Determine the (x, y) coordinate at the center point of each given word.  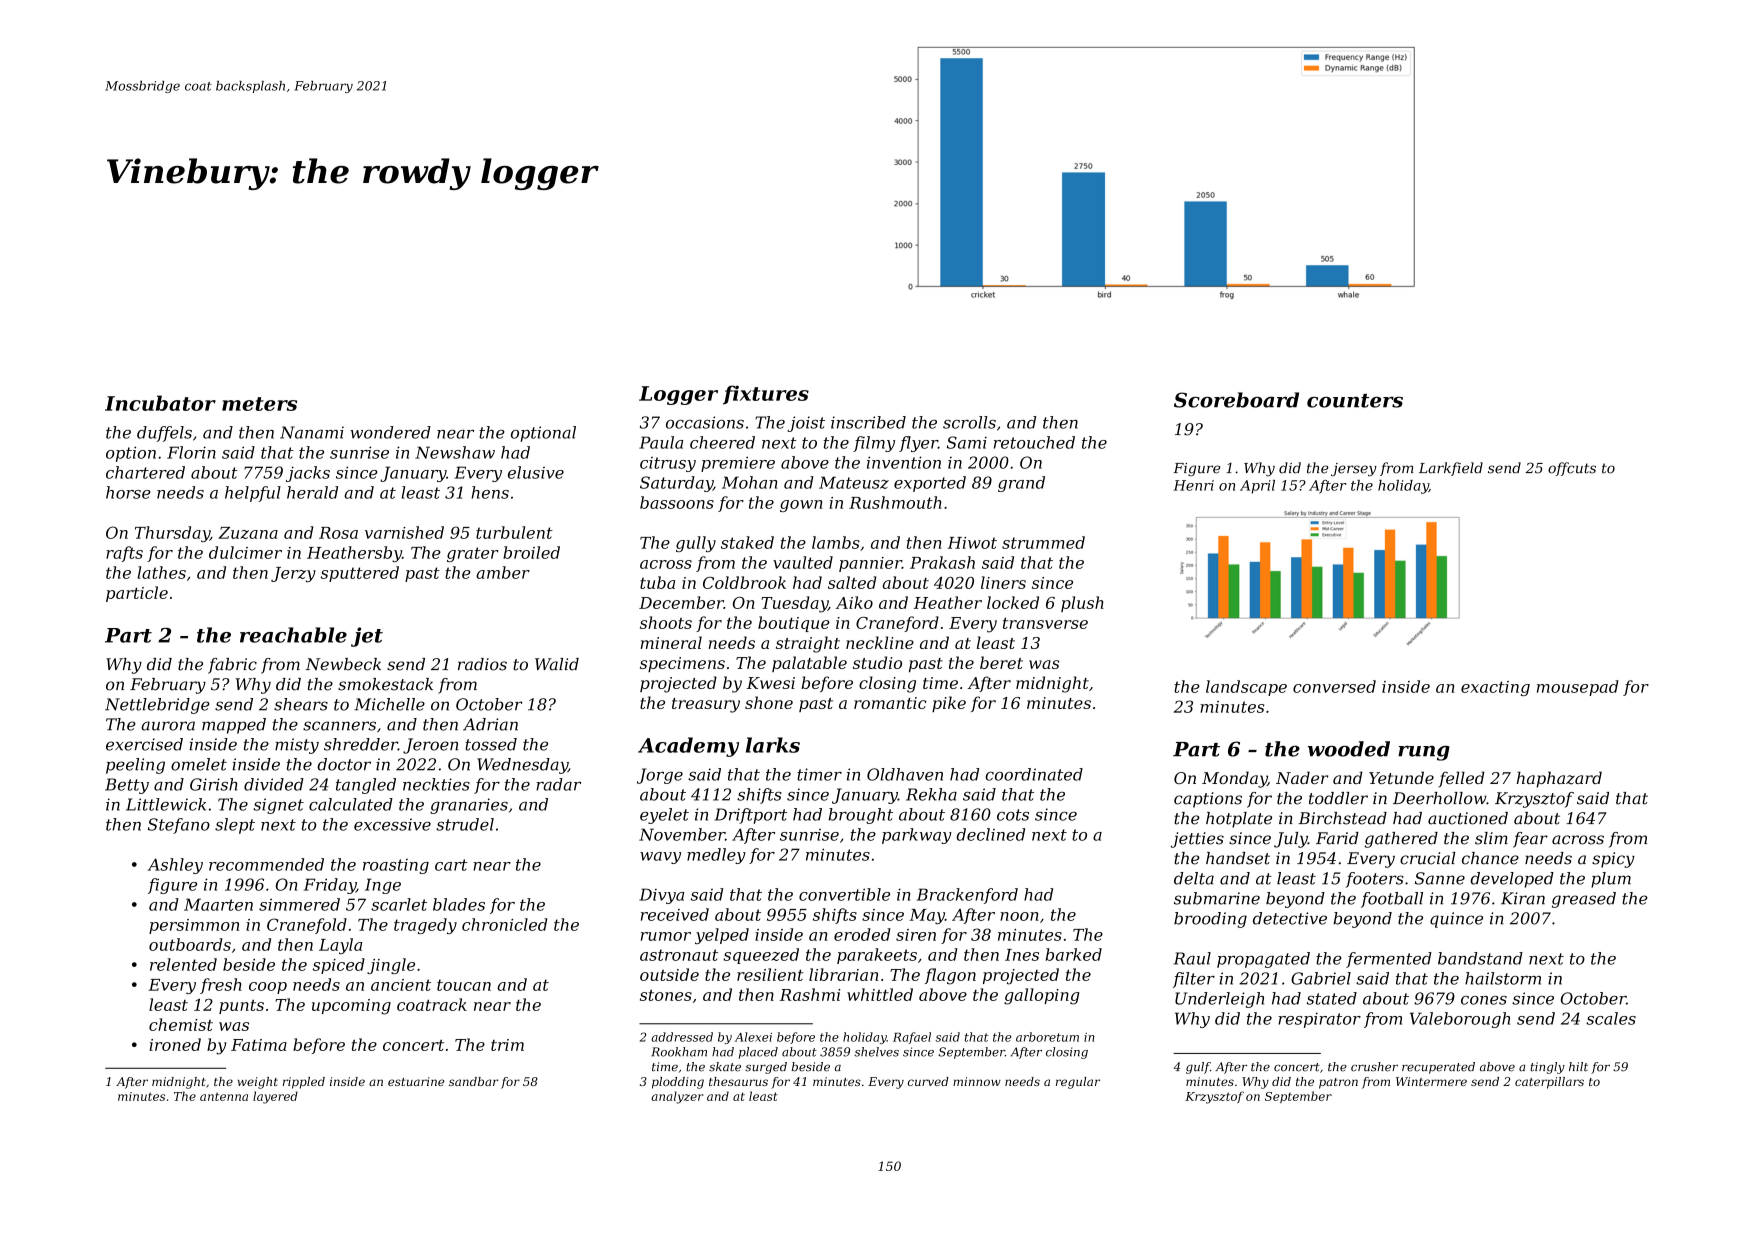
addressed (682, 1037)
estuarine (416, 1081)
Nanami (312, 432)
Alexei (753, 1037)
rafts (124, 554)
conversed (1334, 686)
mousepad (1577, 688)
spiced (339, 966)
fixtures (766, 395)
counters (1355, 401)
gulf (1198, 1068)
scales (1611, 1018)
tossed (491, 744)
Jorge (660, 776)
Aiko (854, 602)
